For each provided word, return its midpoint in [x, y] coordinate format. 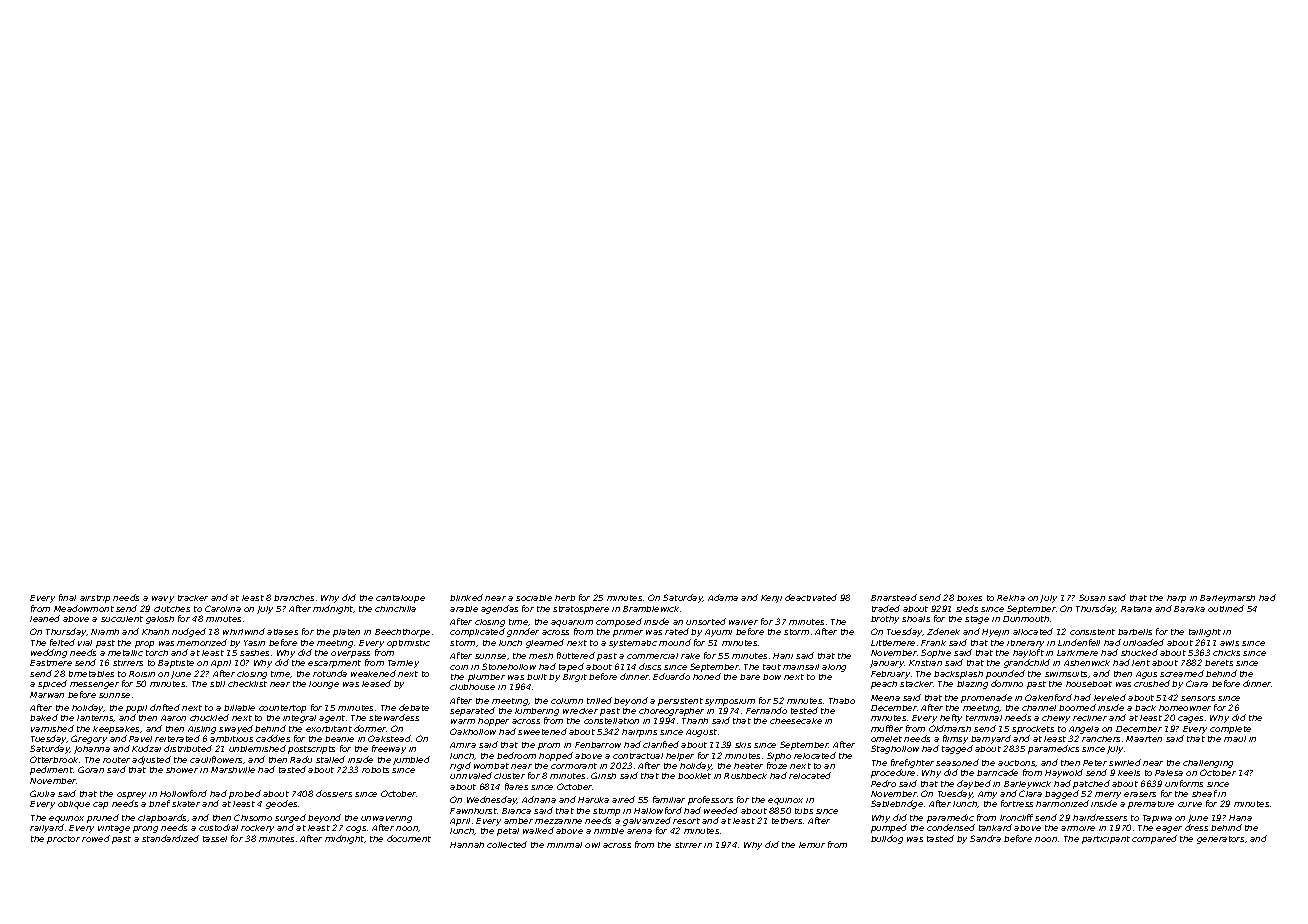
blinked [466, 597]
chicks [1226, 653]
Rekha [1011, 598]
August [701, 733]
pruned [103, 818]
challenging [1208, 764]
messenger [94, 685]
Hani [783, 656]
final [67, 597]
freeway [389, 749]
